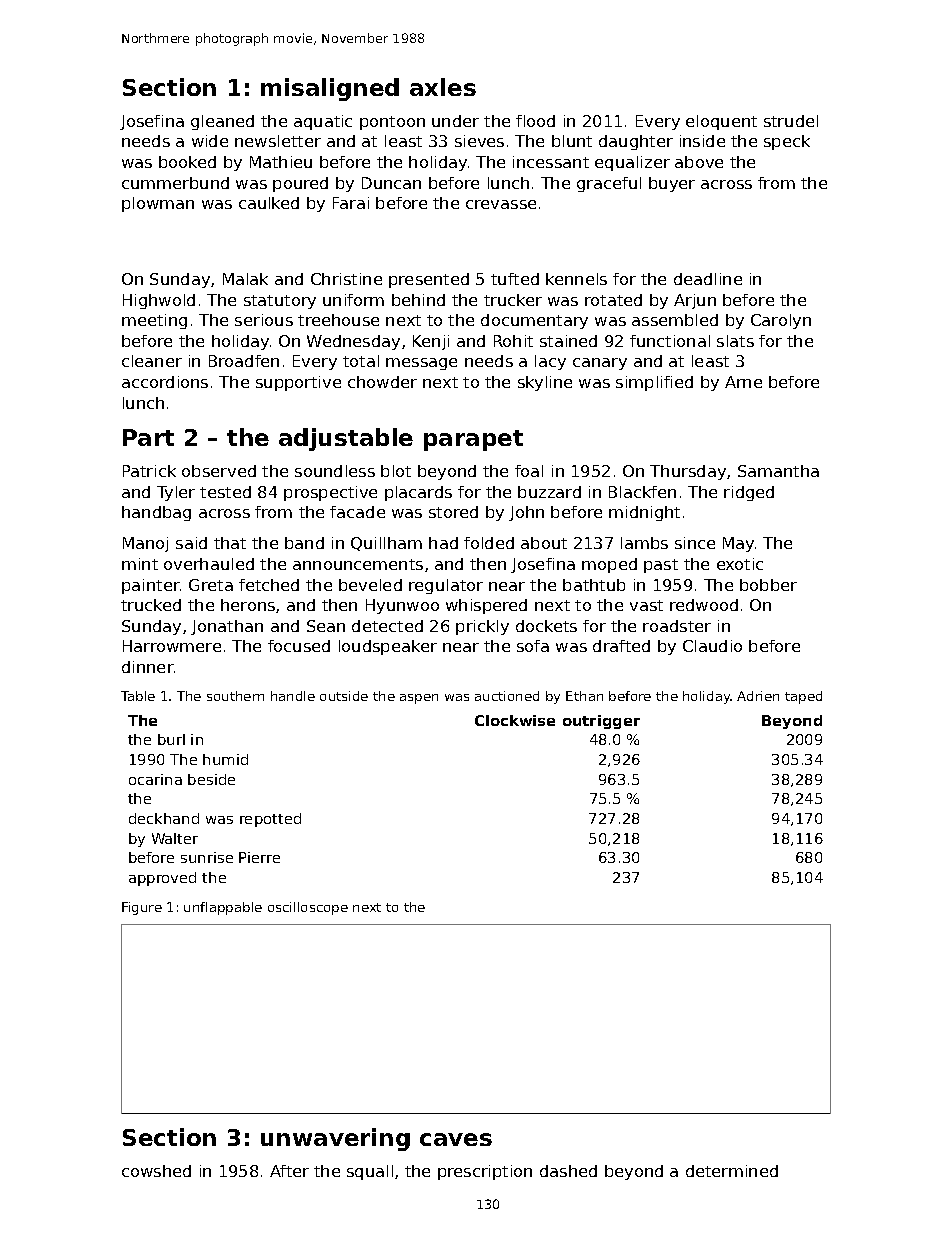 This page has width=952, height=1233. Describe the element at coordinates (485, 1172) in the page. I see `prescription` at that location.
